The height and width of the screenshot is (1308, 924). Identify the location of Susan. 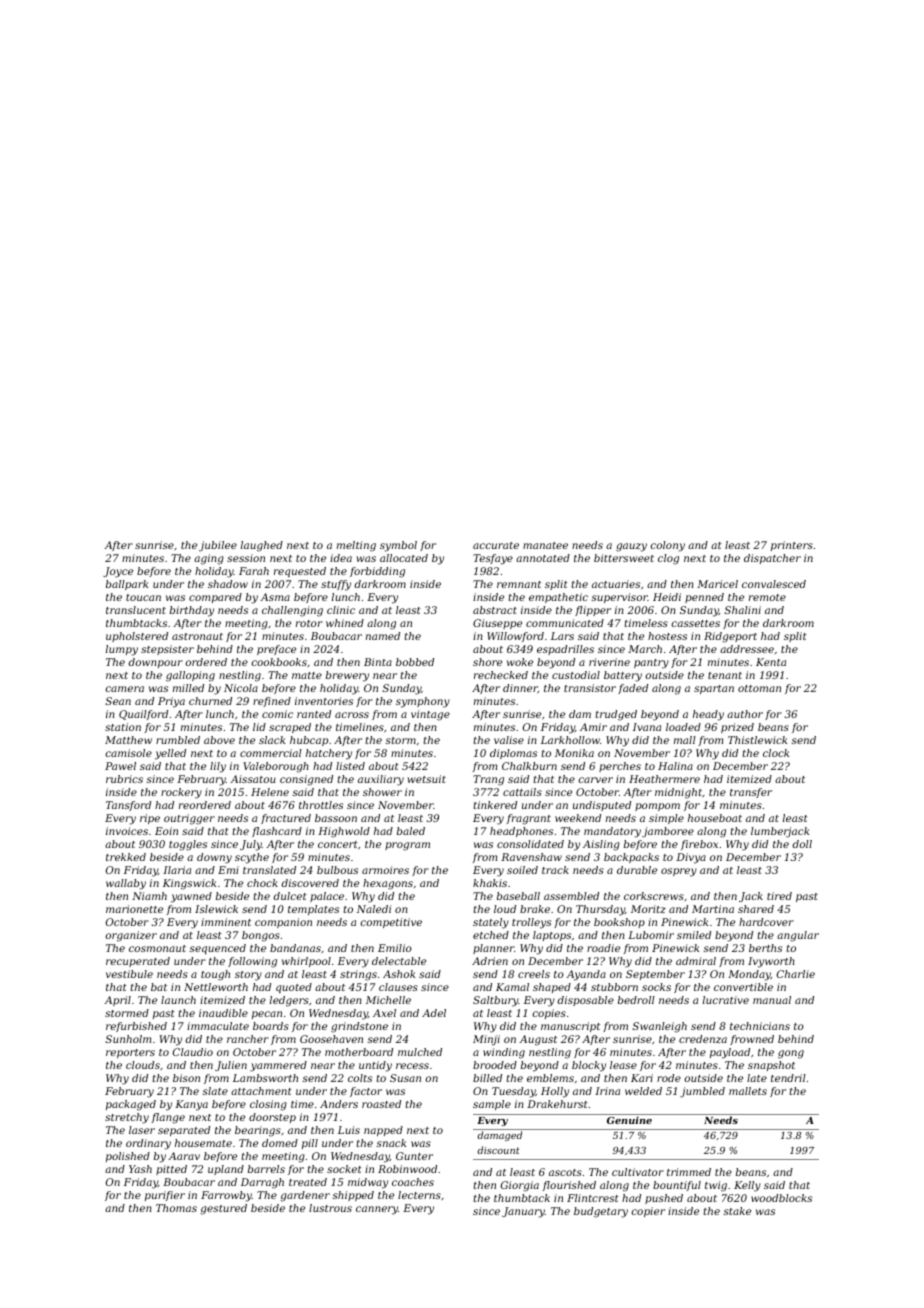
(405, 1078).
